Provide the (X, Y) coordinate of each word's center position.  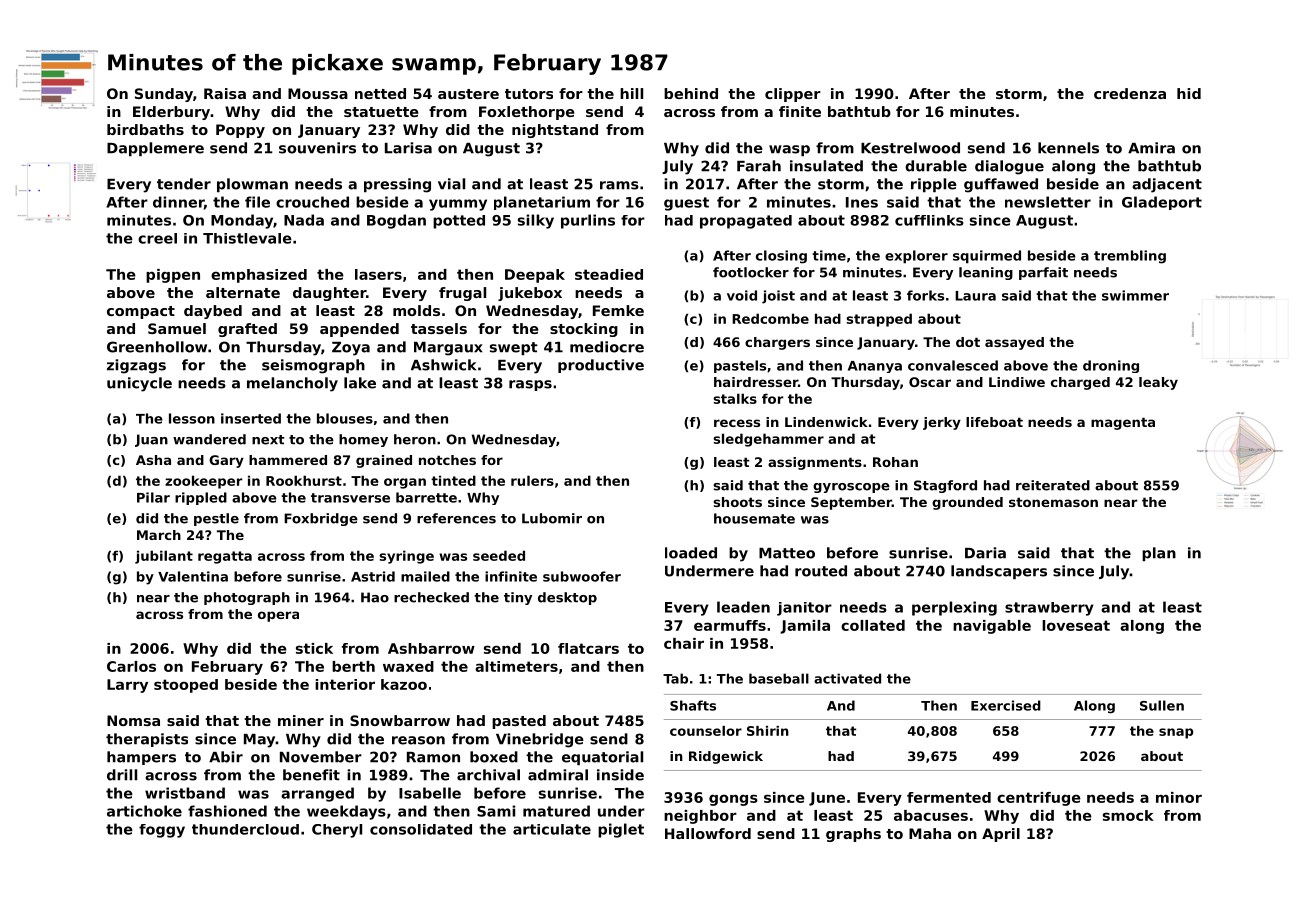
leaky (1158, 383)
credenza (1130, 93)
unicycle (139, 384)
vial (451, 184)
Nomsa (133, 720)
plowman (252, 185)
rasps (530, 385)
